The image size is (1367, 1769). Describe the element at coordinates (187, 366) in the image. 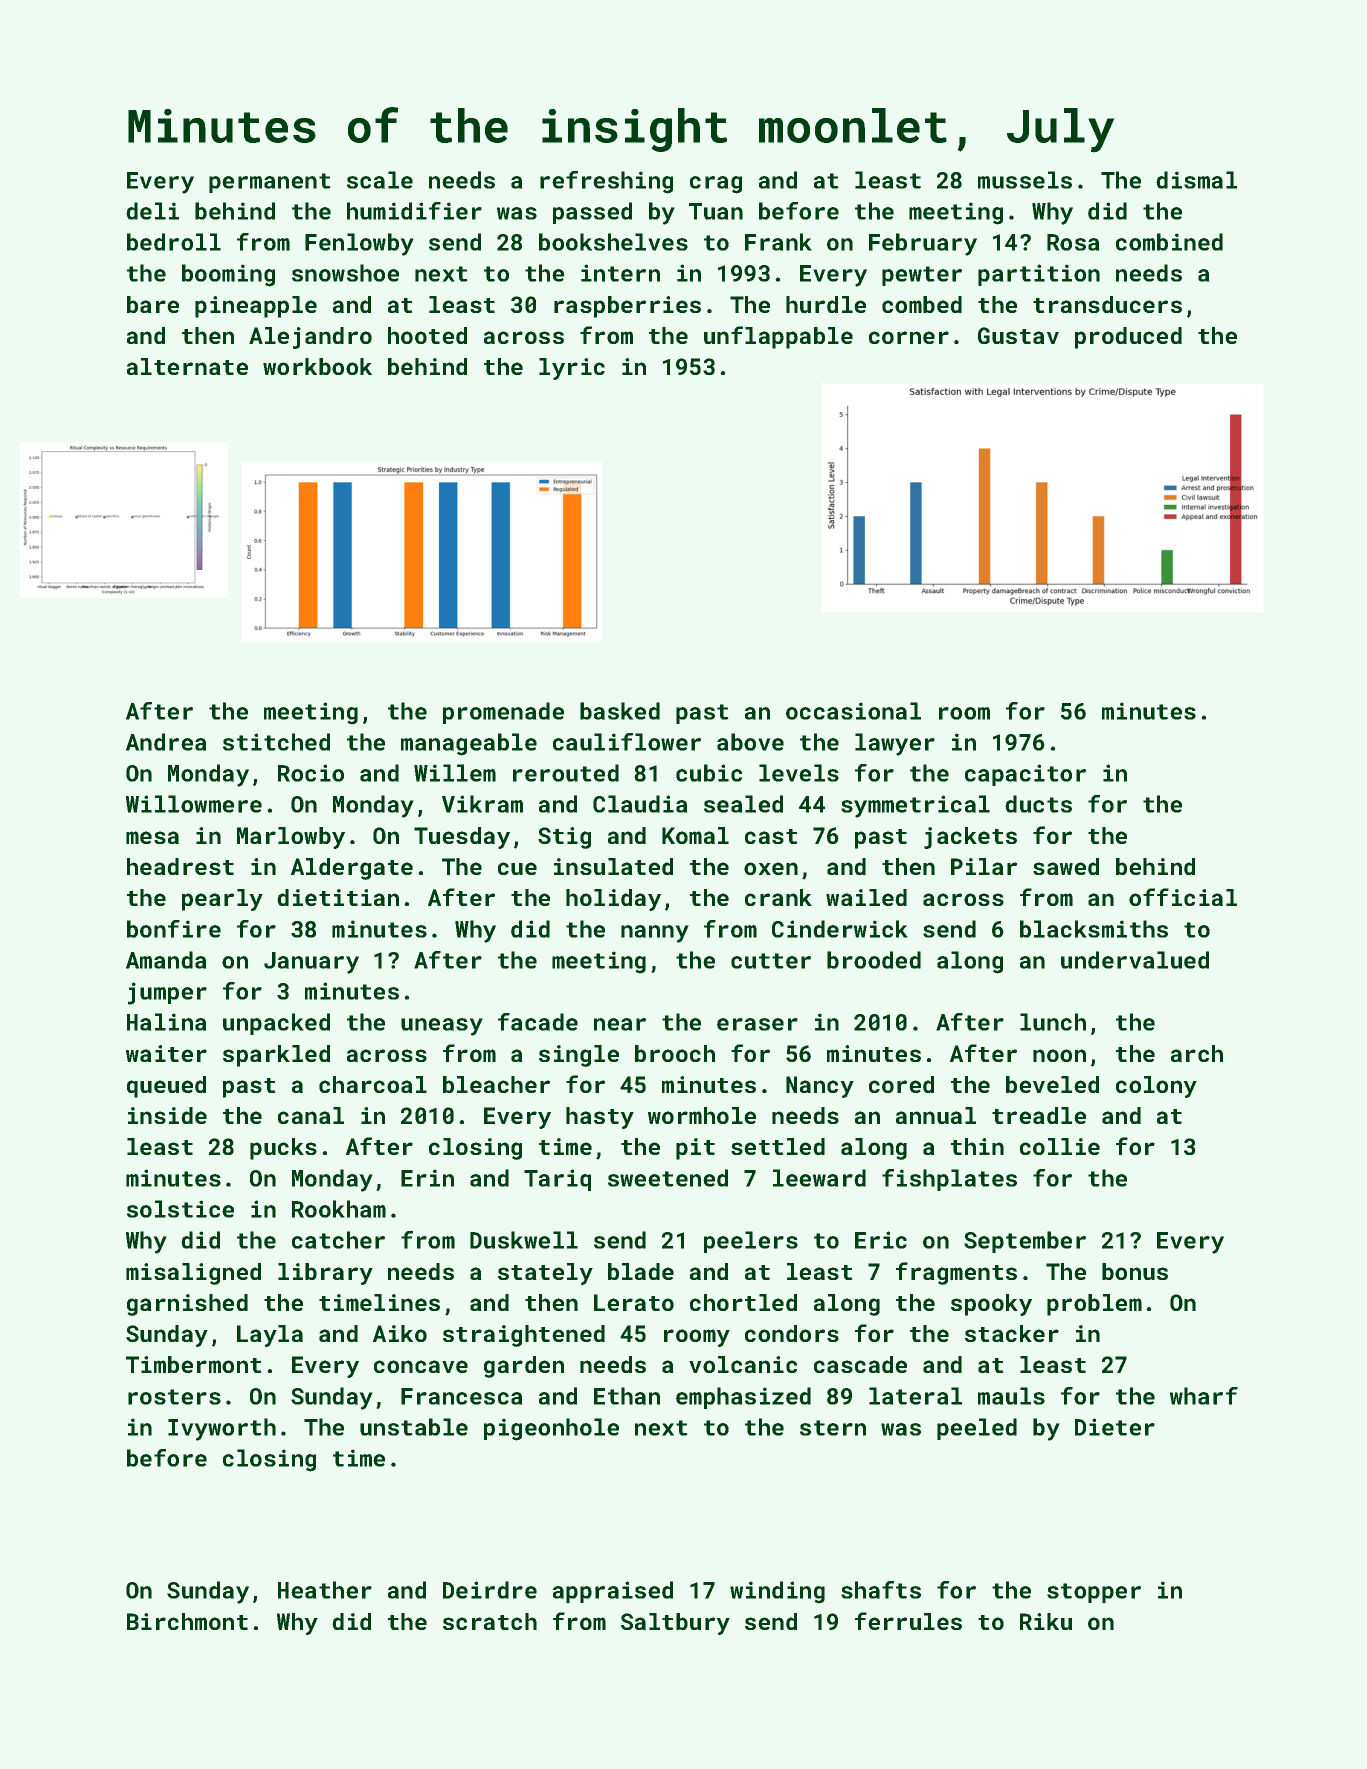

I see `alternate` at that location.
